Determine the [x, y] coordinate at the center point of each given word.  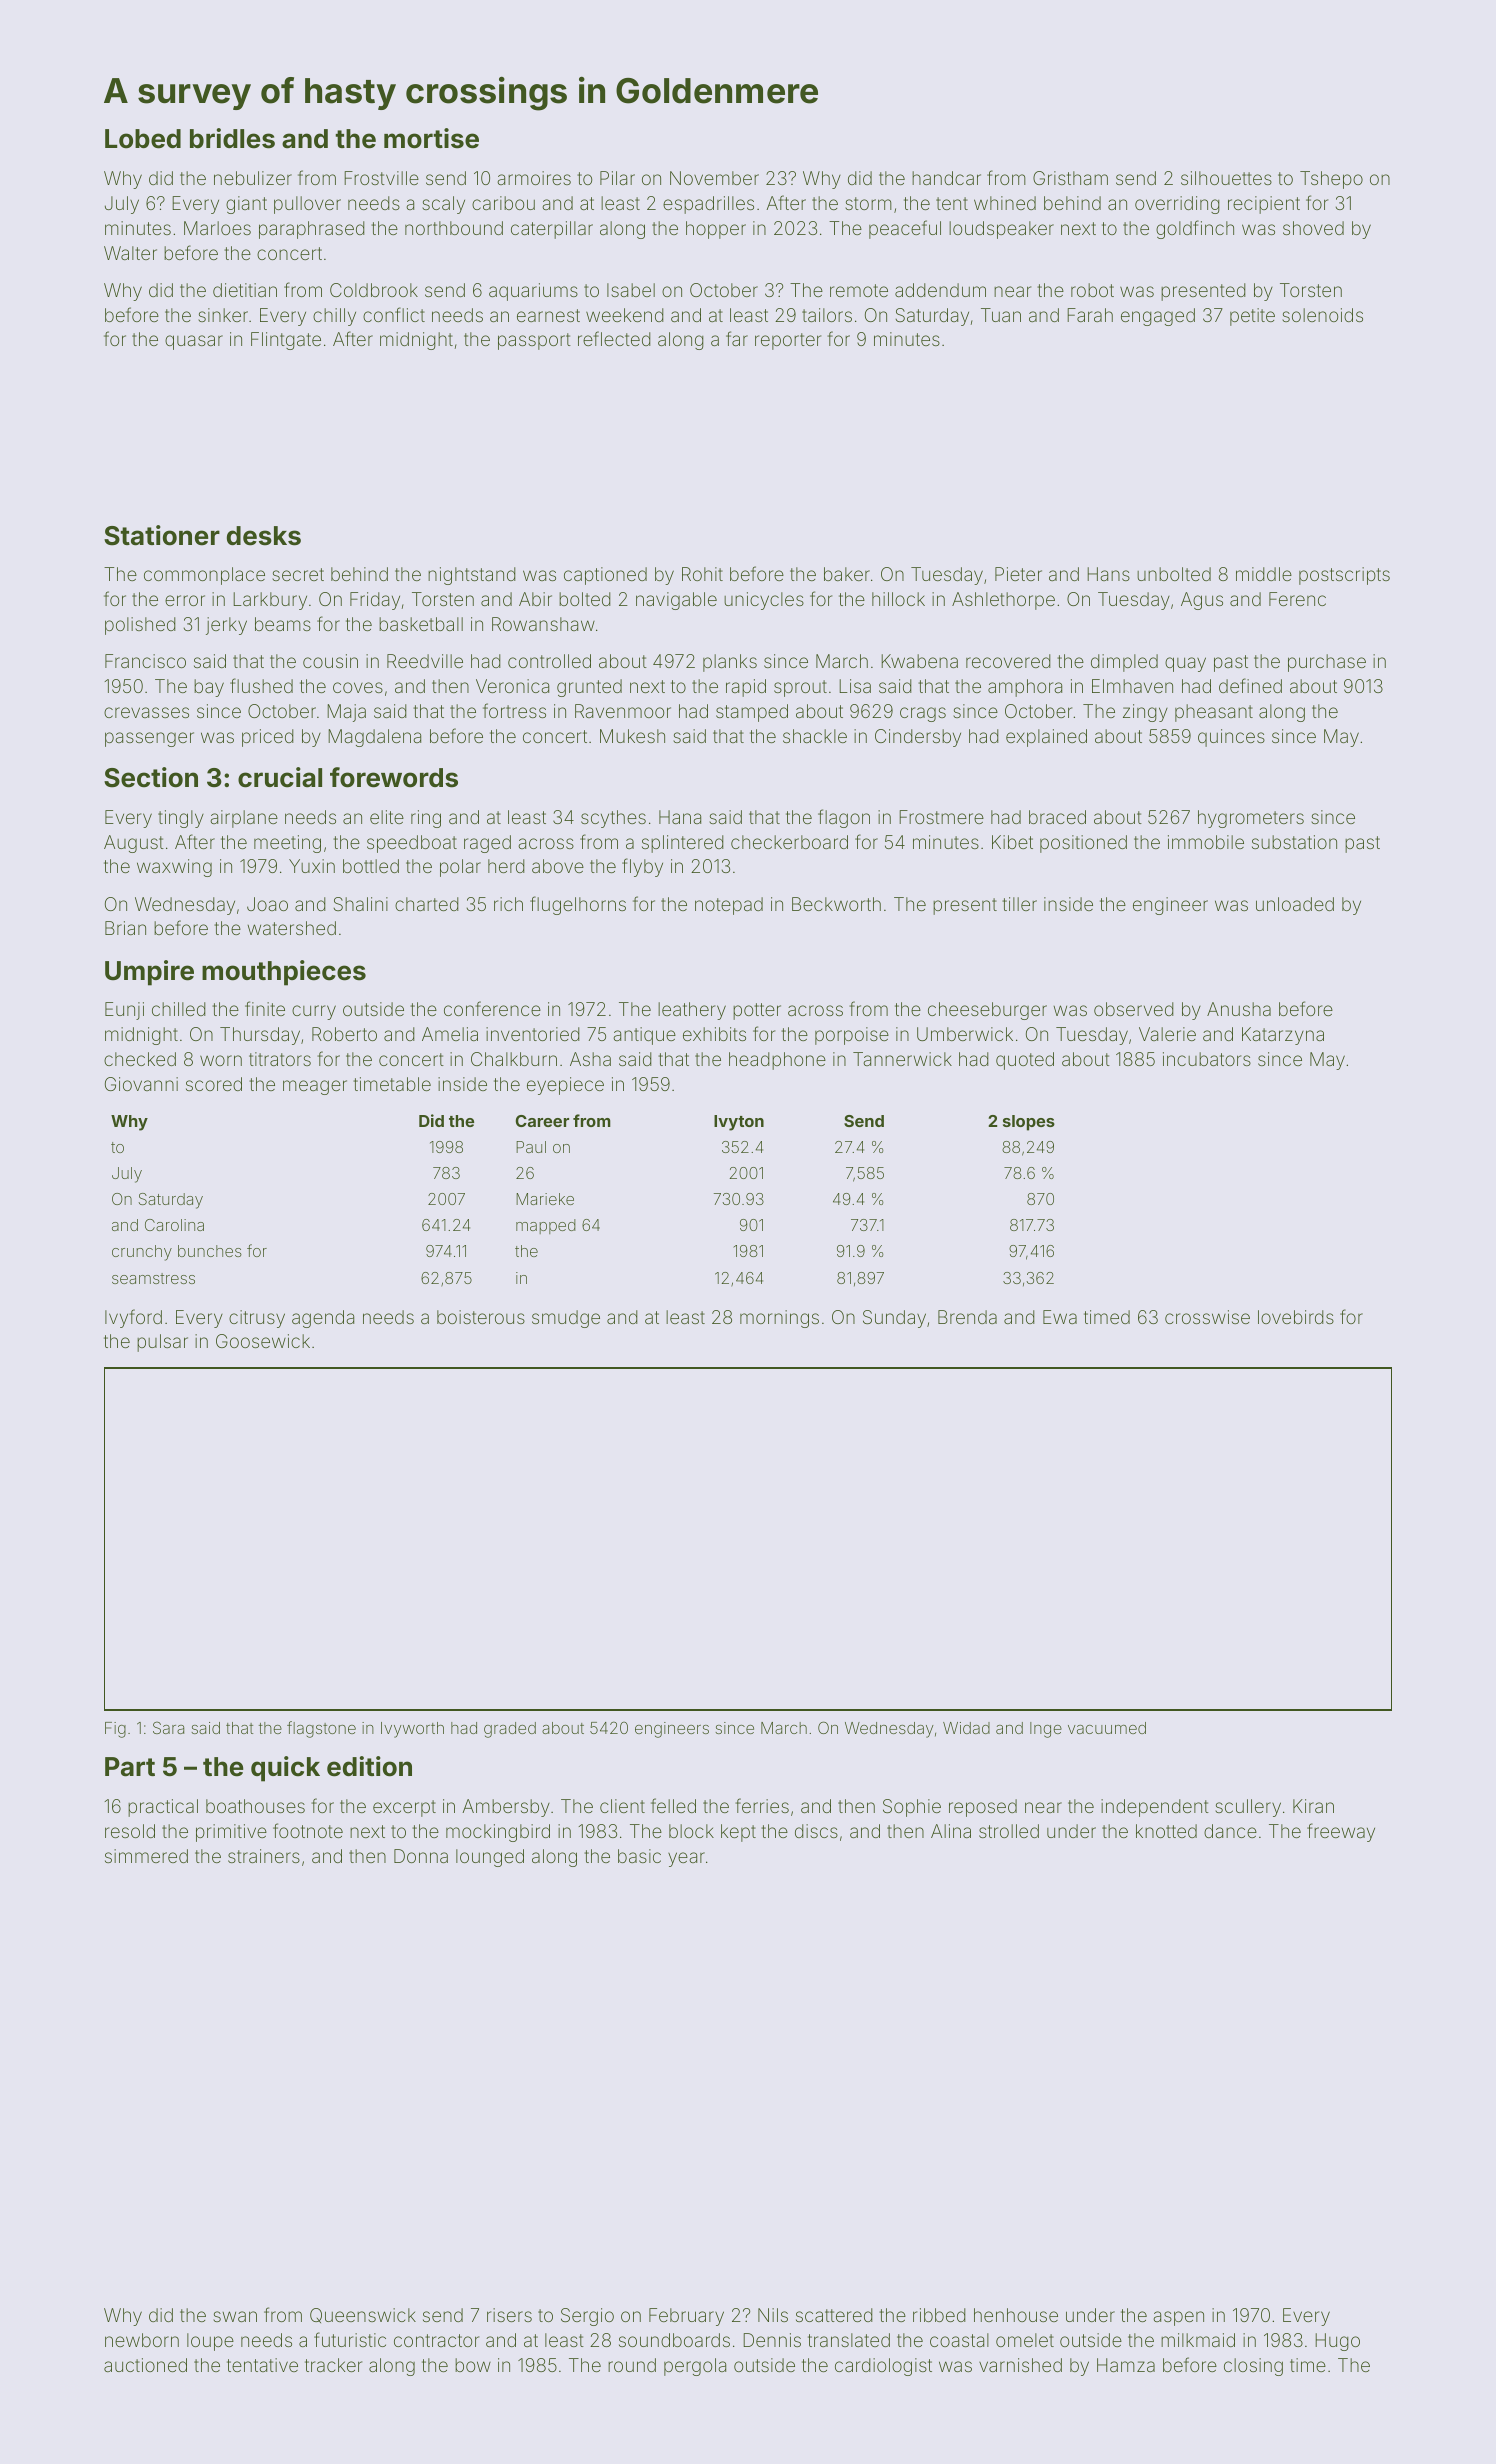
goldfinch [1195, 229]
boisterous [481, 1317]
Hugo [1337, 2342]
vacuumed [1107, 1728]
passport [534, 341]
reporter [788, 341]
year [686, 1859]
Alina [951, 1831]
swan [235, 2316]
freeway [1341, 1832]
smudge [566, 1319]
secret [298, 574]
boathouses [255, 1806]
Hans [1108, 574]
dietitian [245, 290]
